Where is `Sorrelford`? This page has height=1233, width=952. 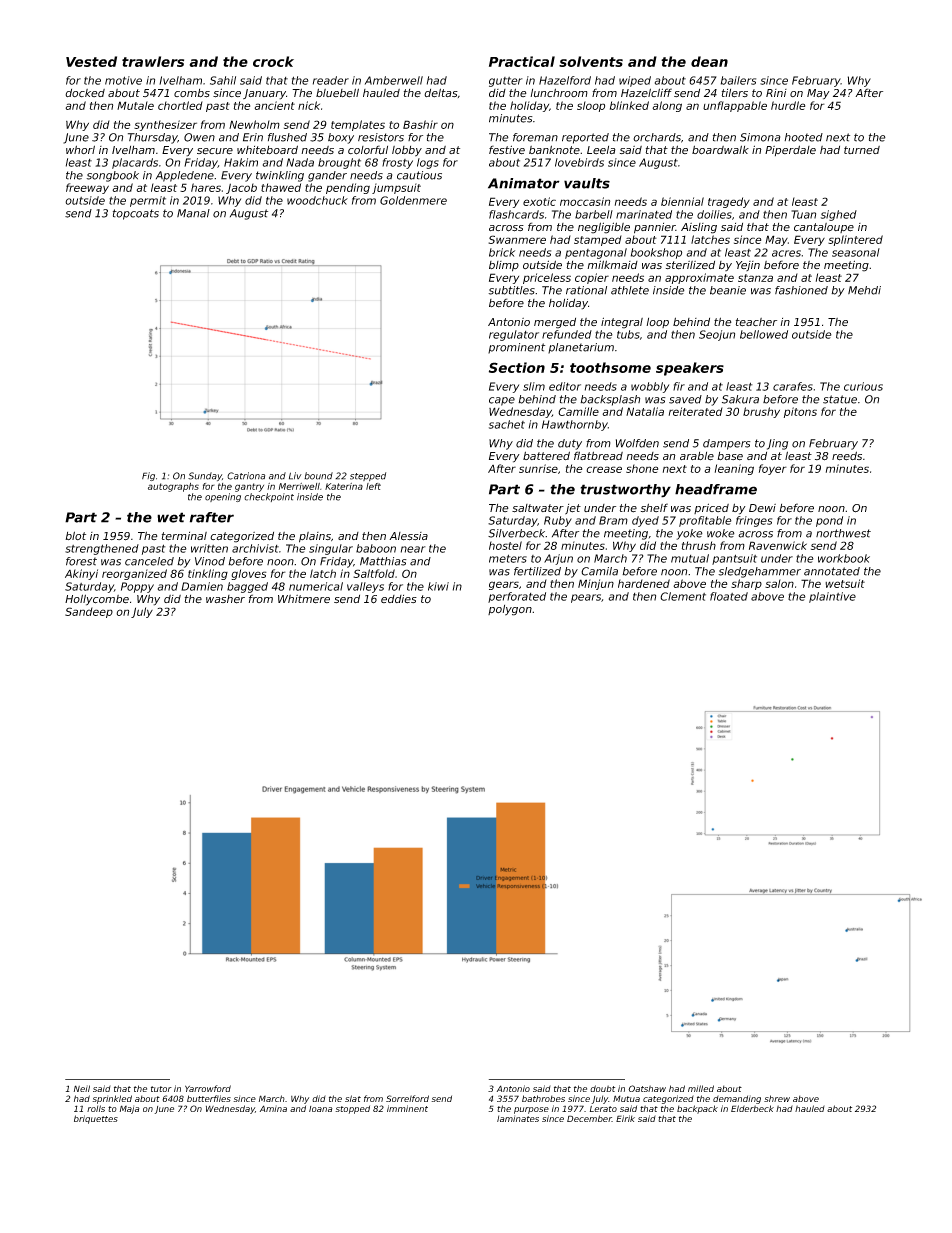 Sorrelford is located at coordinates (407, 1098).
